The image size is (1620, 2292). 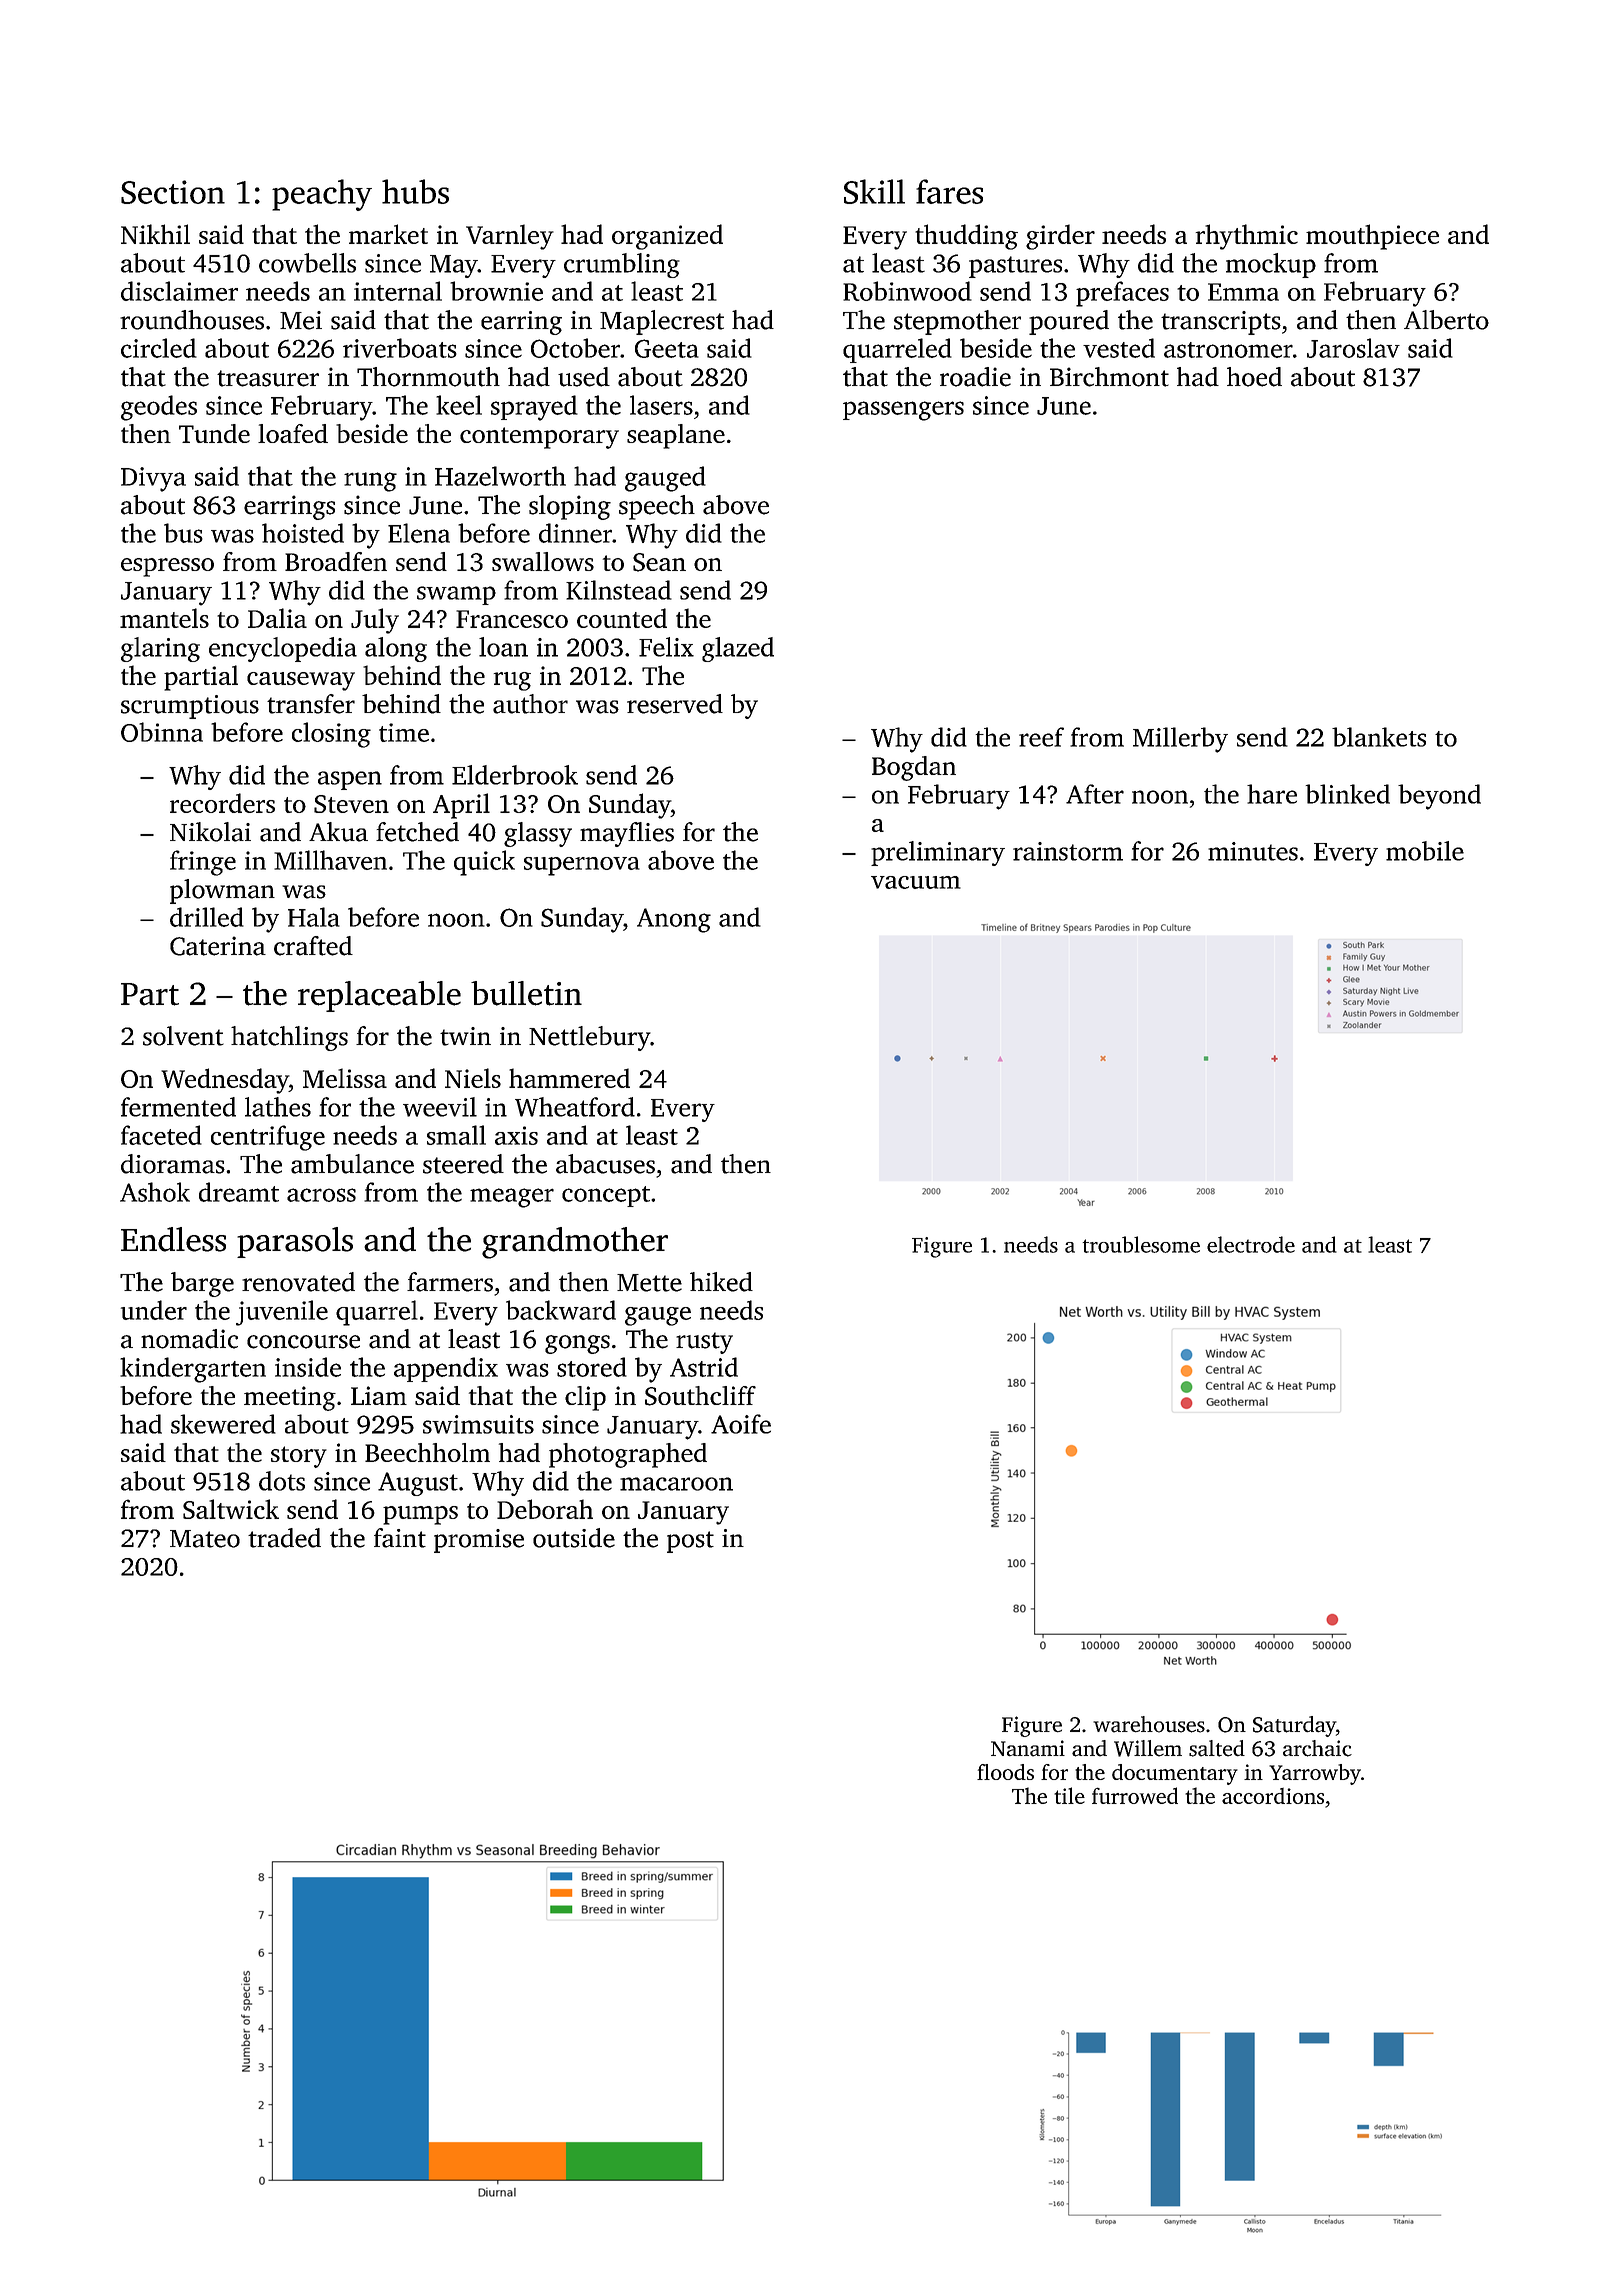 What do you see at coordinates (1372, 237) in the page?
I see `mouthpiece` at bounding box center [1372, 237].
